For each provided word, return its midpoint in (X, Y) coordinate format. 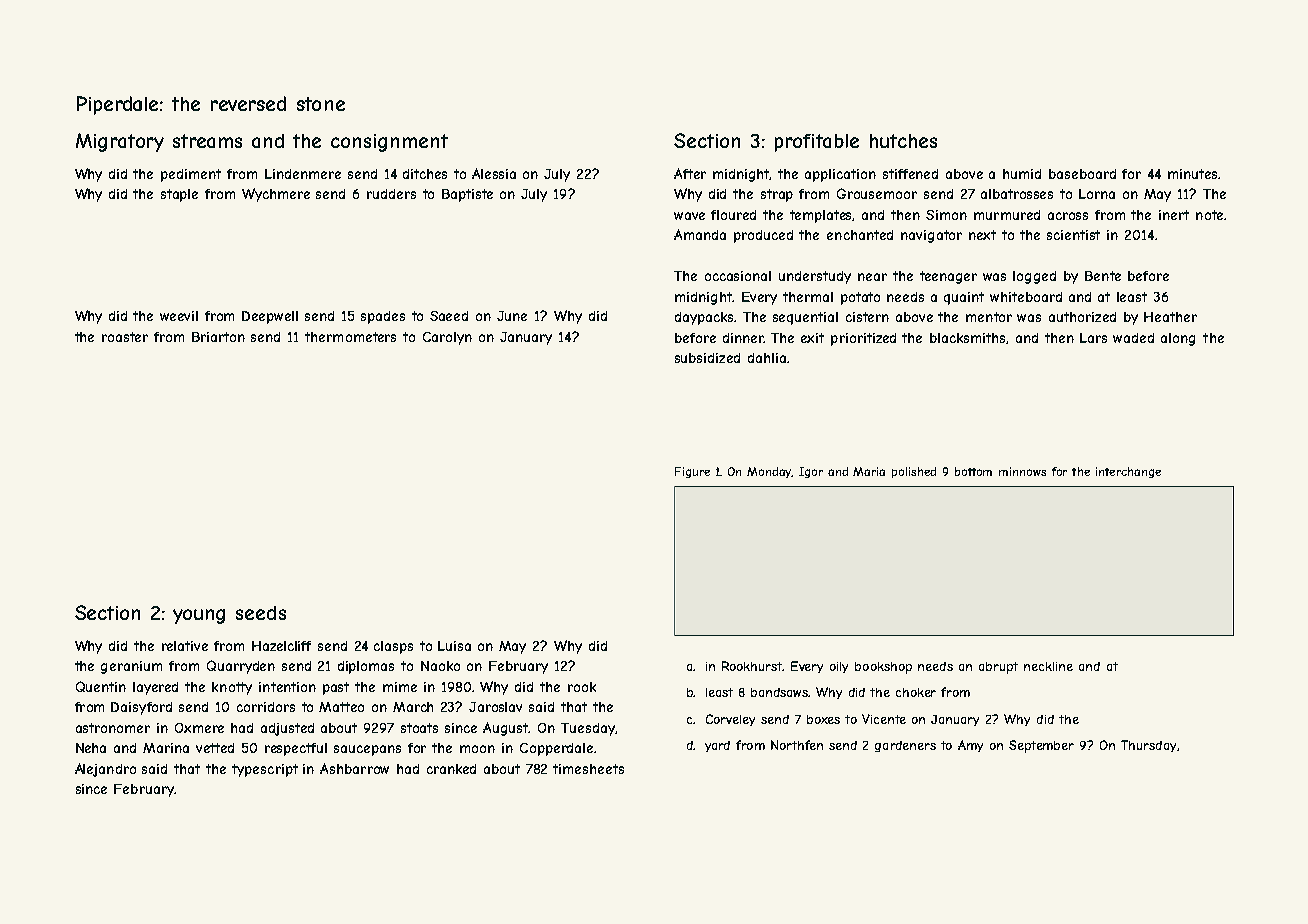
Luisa (454, 646)
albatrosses (1017, 194)
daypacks (705, 318)
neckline (1048, 666)
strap (777, 195)
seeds (261, 613)
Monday (770, 472)
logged (1034, 277)
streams (207, 141)
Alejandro (105, 770)
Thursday (1148, 746)
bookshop (883, 668)
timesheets (588, 769)
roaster (125, 337)
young (199, 616)
